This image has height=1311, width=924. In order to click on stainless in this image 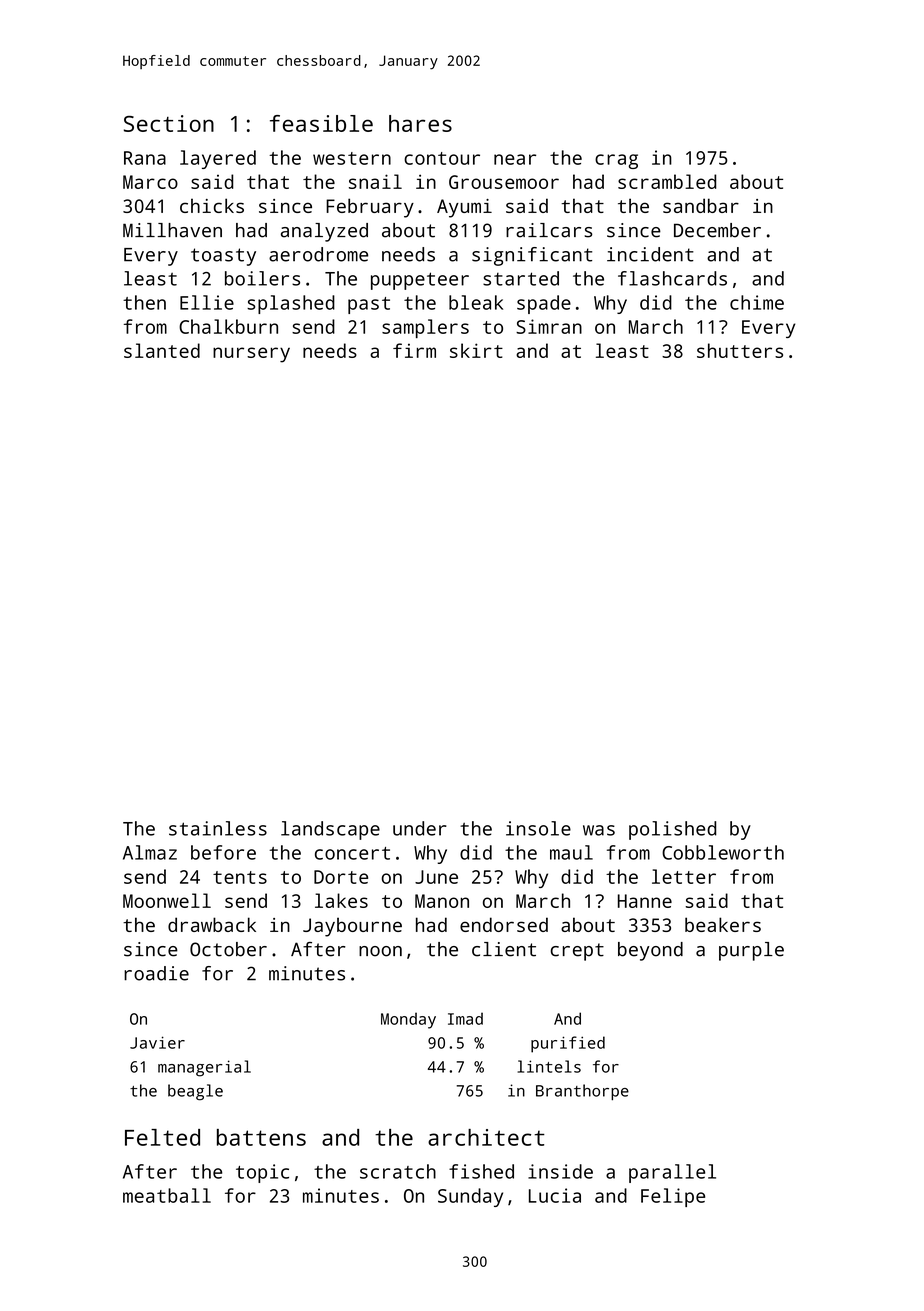, I will do `click(218, 828)`.
